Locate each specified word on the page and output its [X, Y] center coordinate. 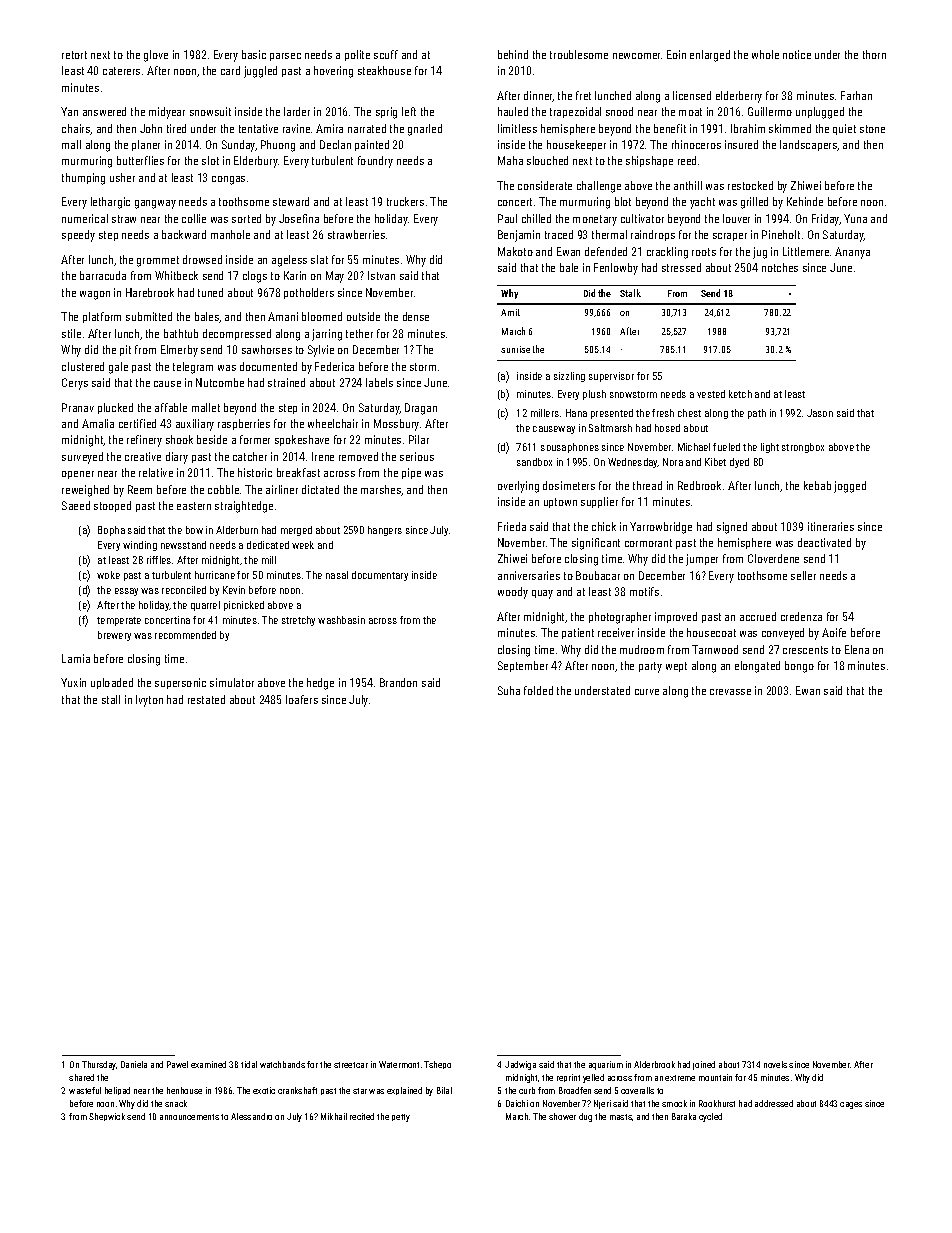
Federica [334, 366]
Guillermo [770, 111]
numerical [85, 218]
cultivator [642, 218]
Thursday [99, 1065]
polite [357, 55]
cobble [223, 489]
